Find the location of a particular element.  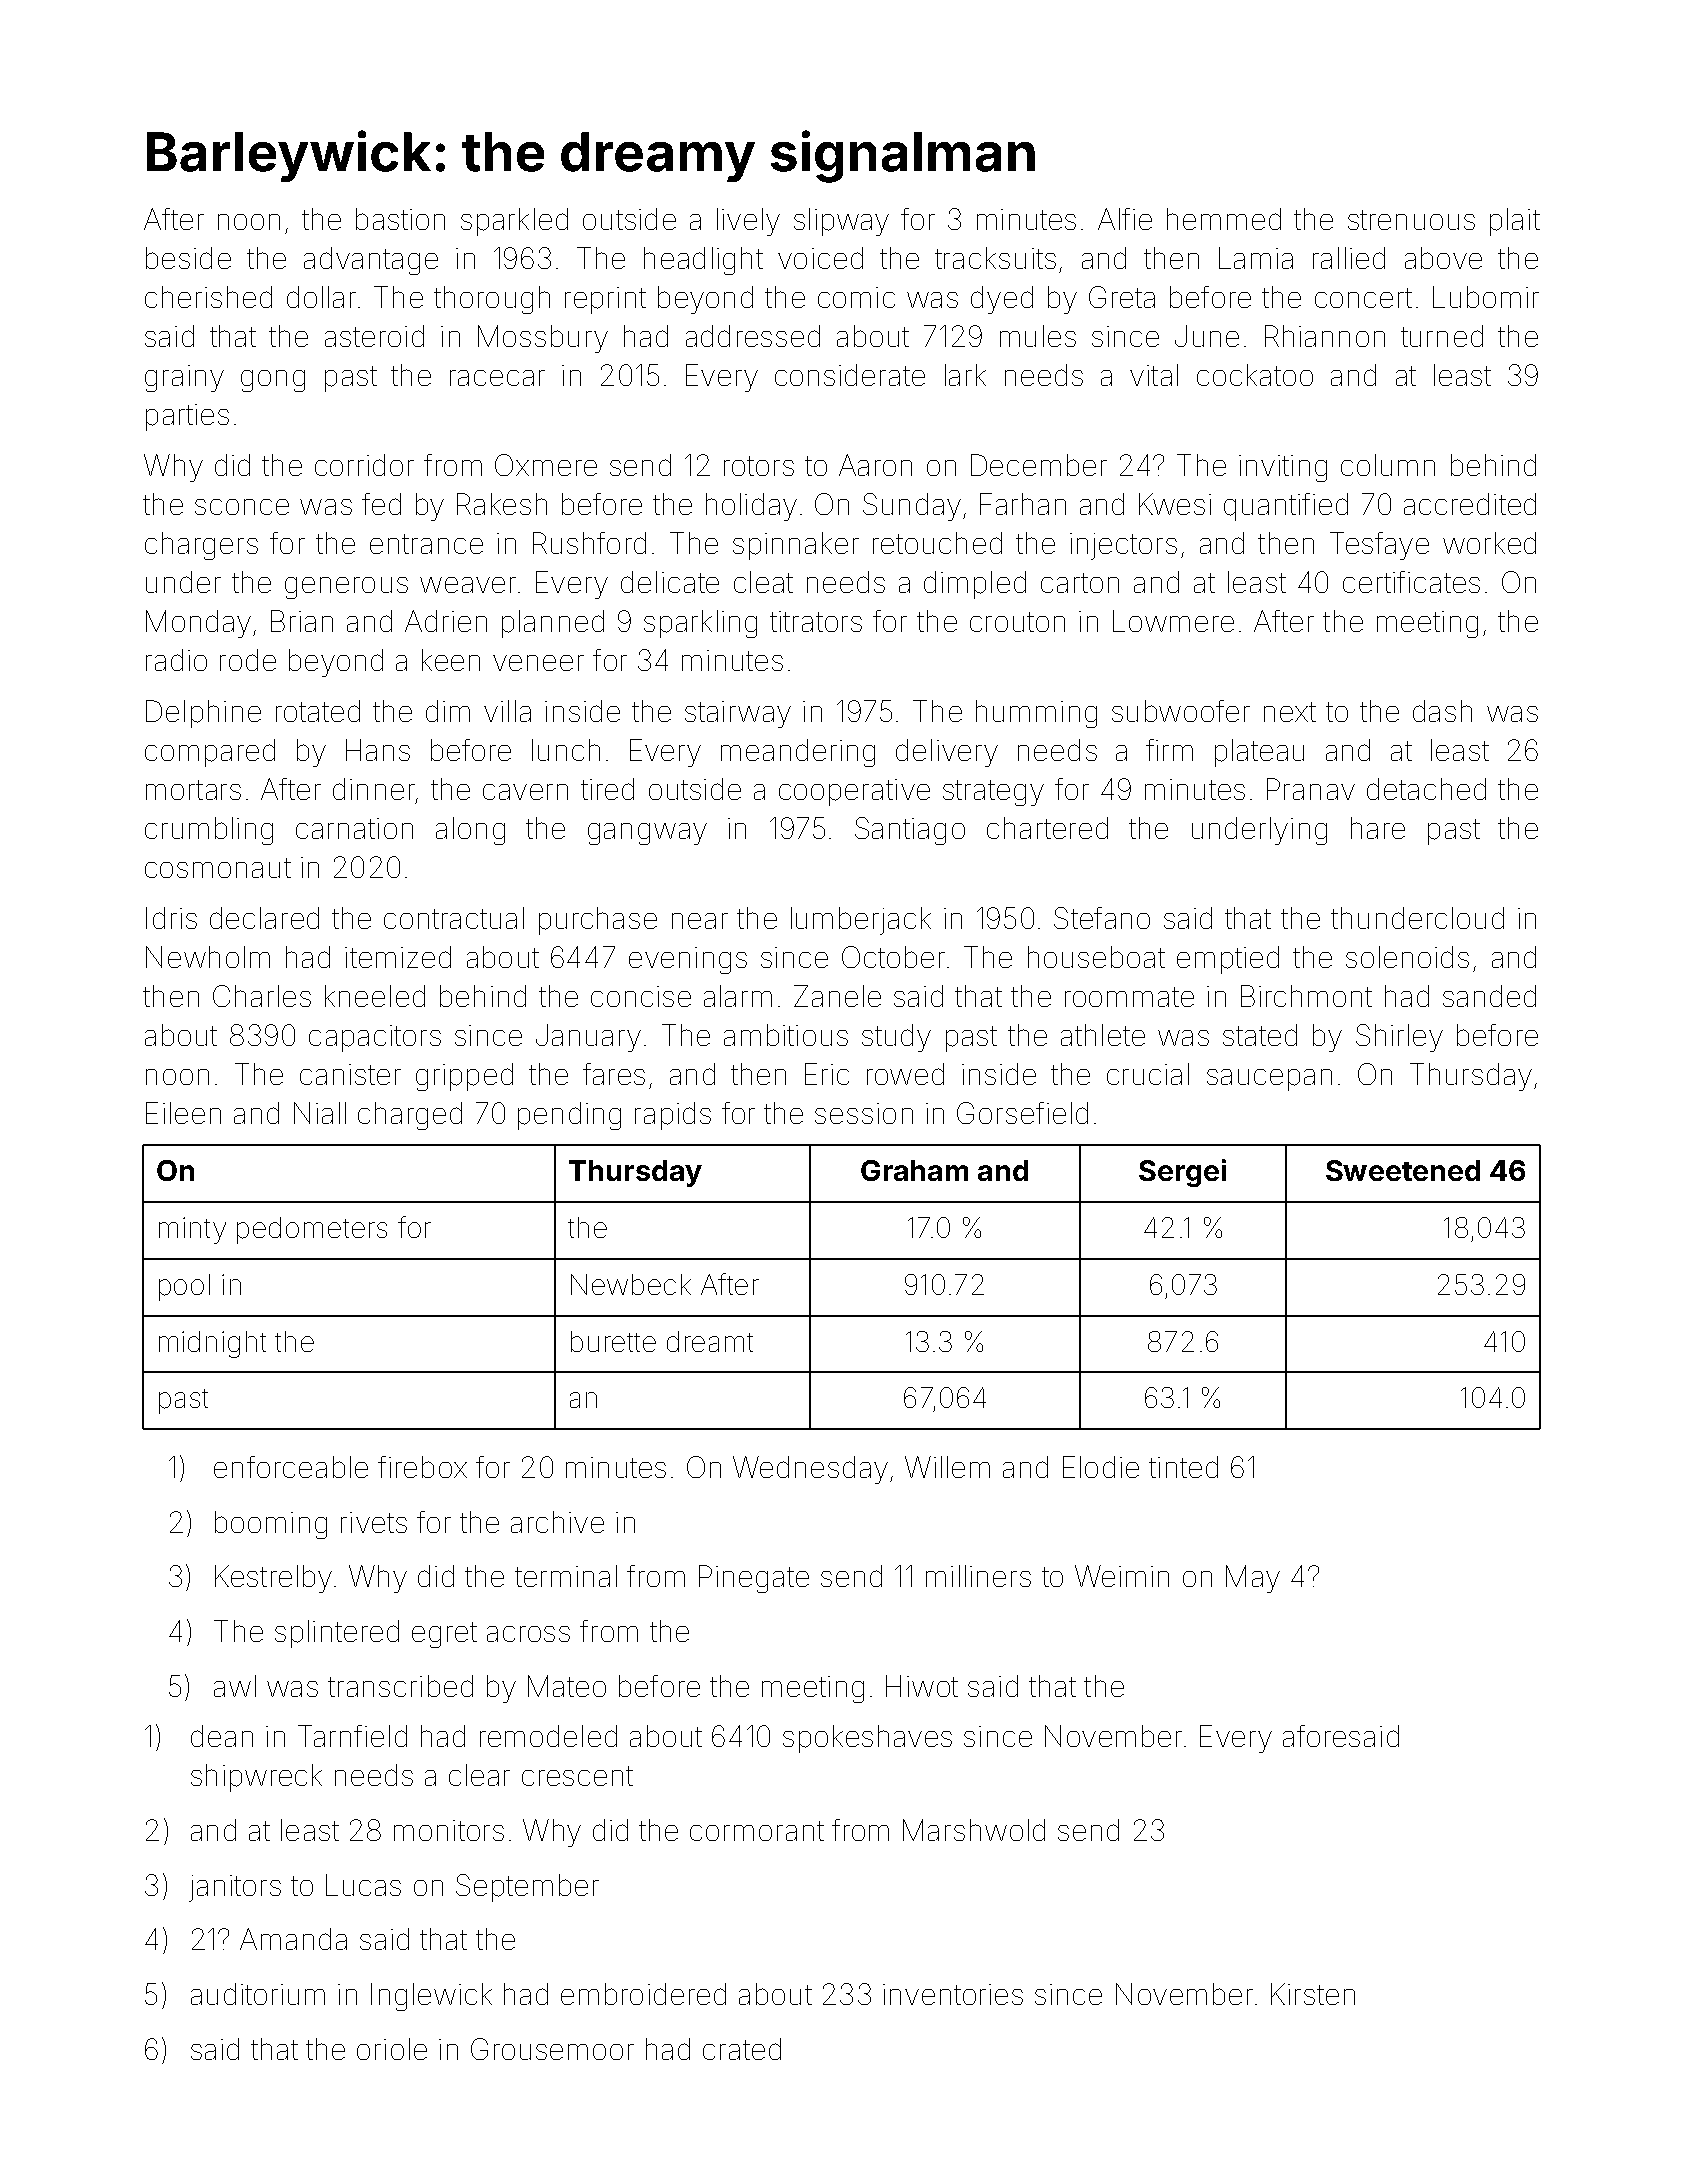

tinted is located at coordinates (1183, 1467).
